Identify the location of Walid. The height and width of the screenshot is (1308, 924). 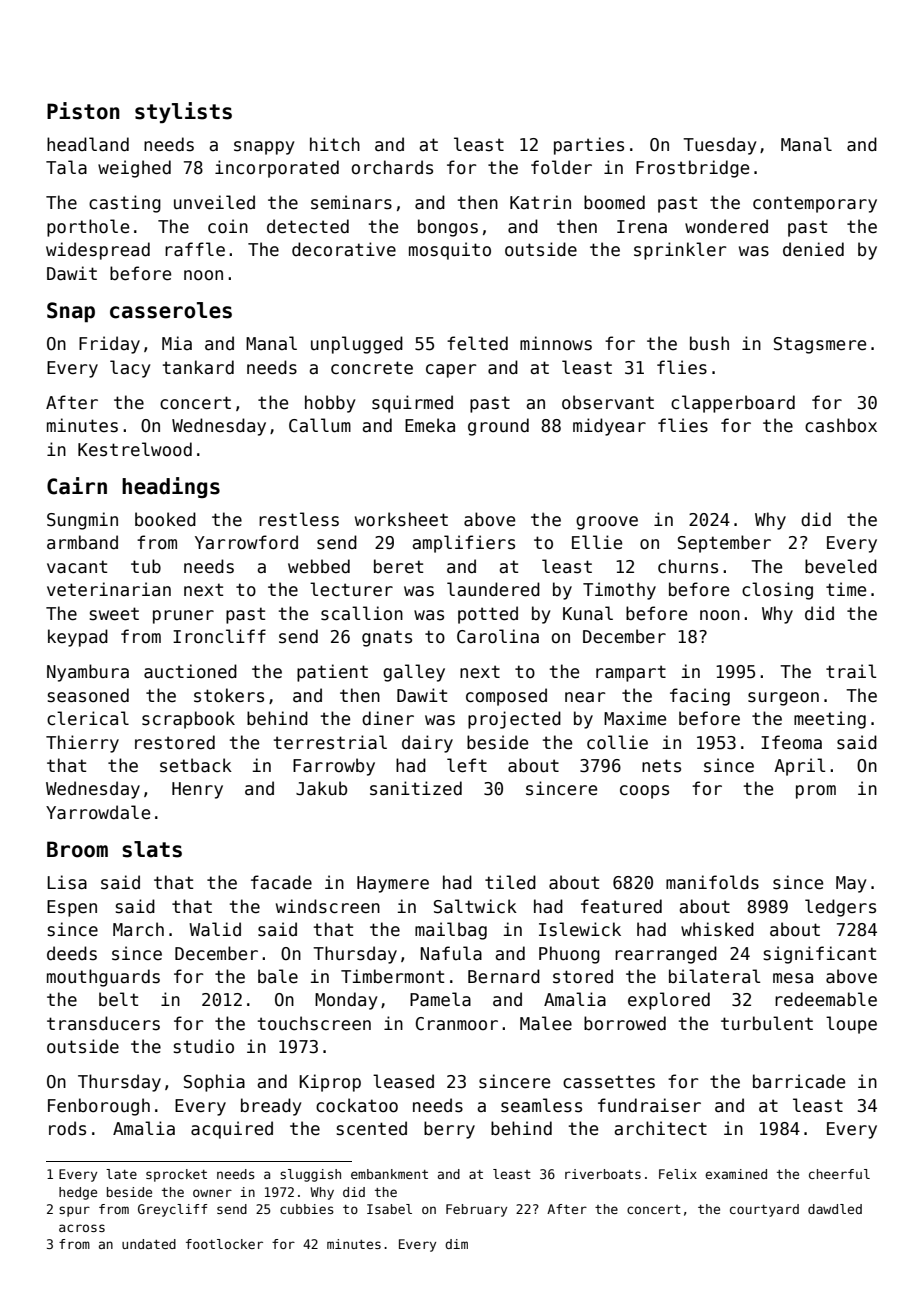
(215, 929).
